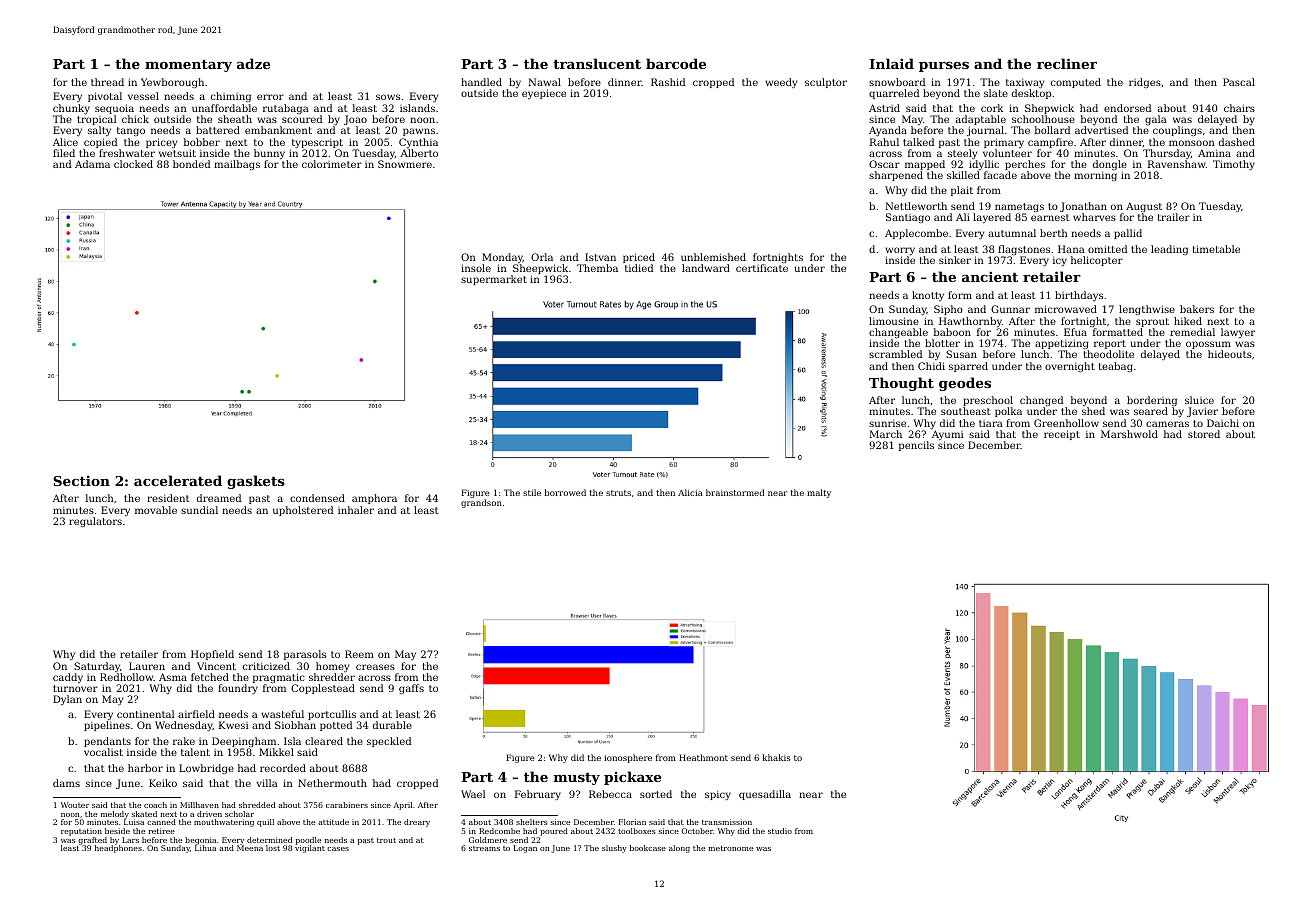 Image resolution: width=1308 pixels, height=924 pixels. What do you see at coordinates (145, 714) in the image?
I see `continental` at bounding box center [145, 714].
